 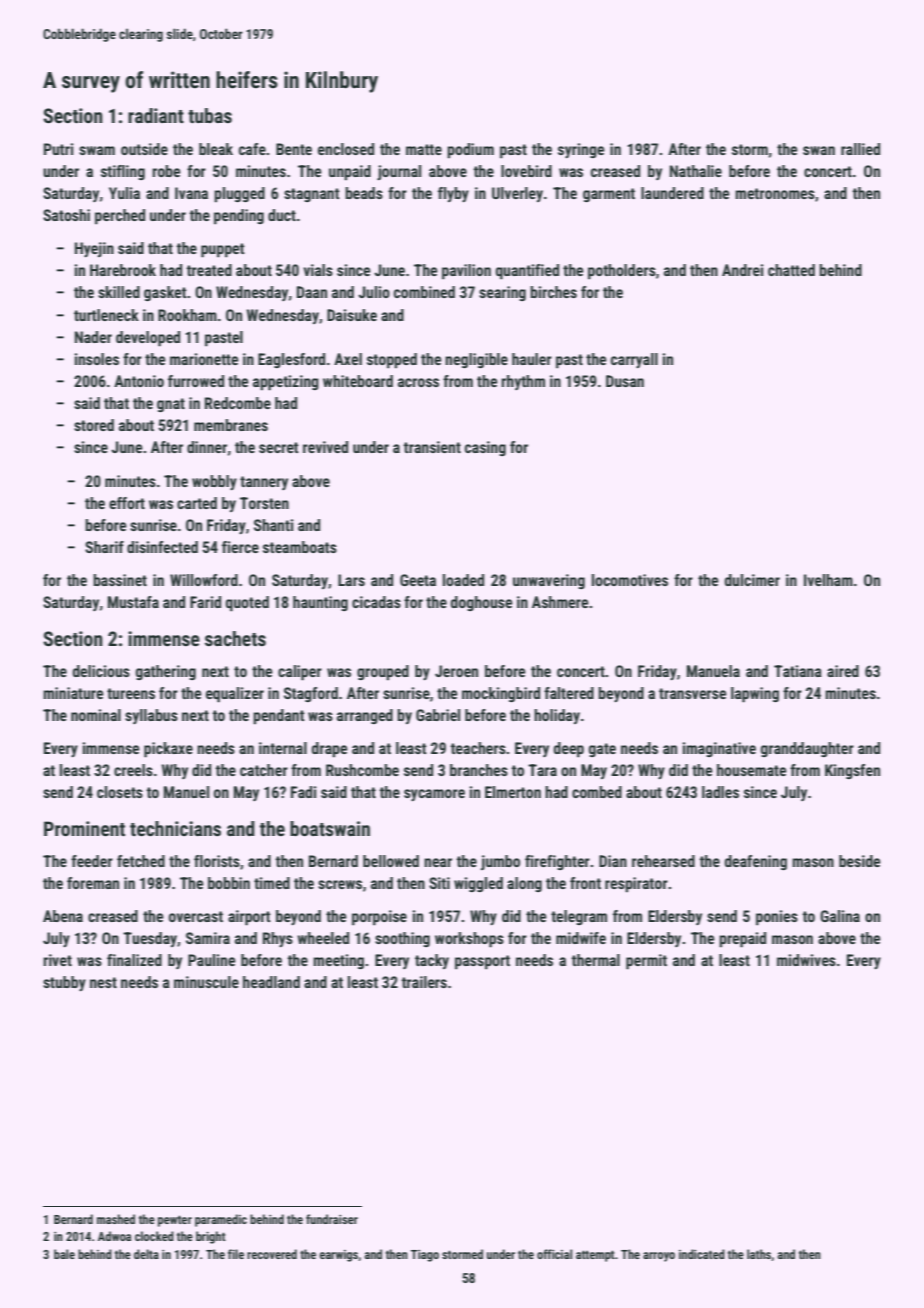 What do you see at coordinates (479, 770) in the page?
I see `branches` at bounding box center [479, 770].
